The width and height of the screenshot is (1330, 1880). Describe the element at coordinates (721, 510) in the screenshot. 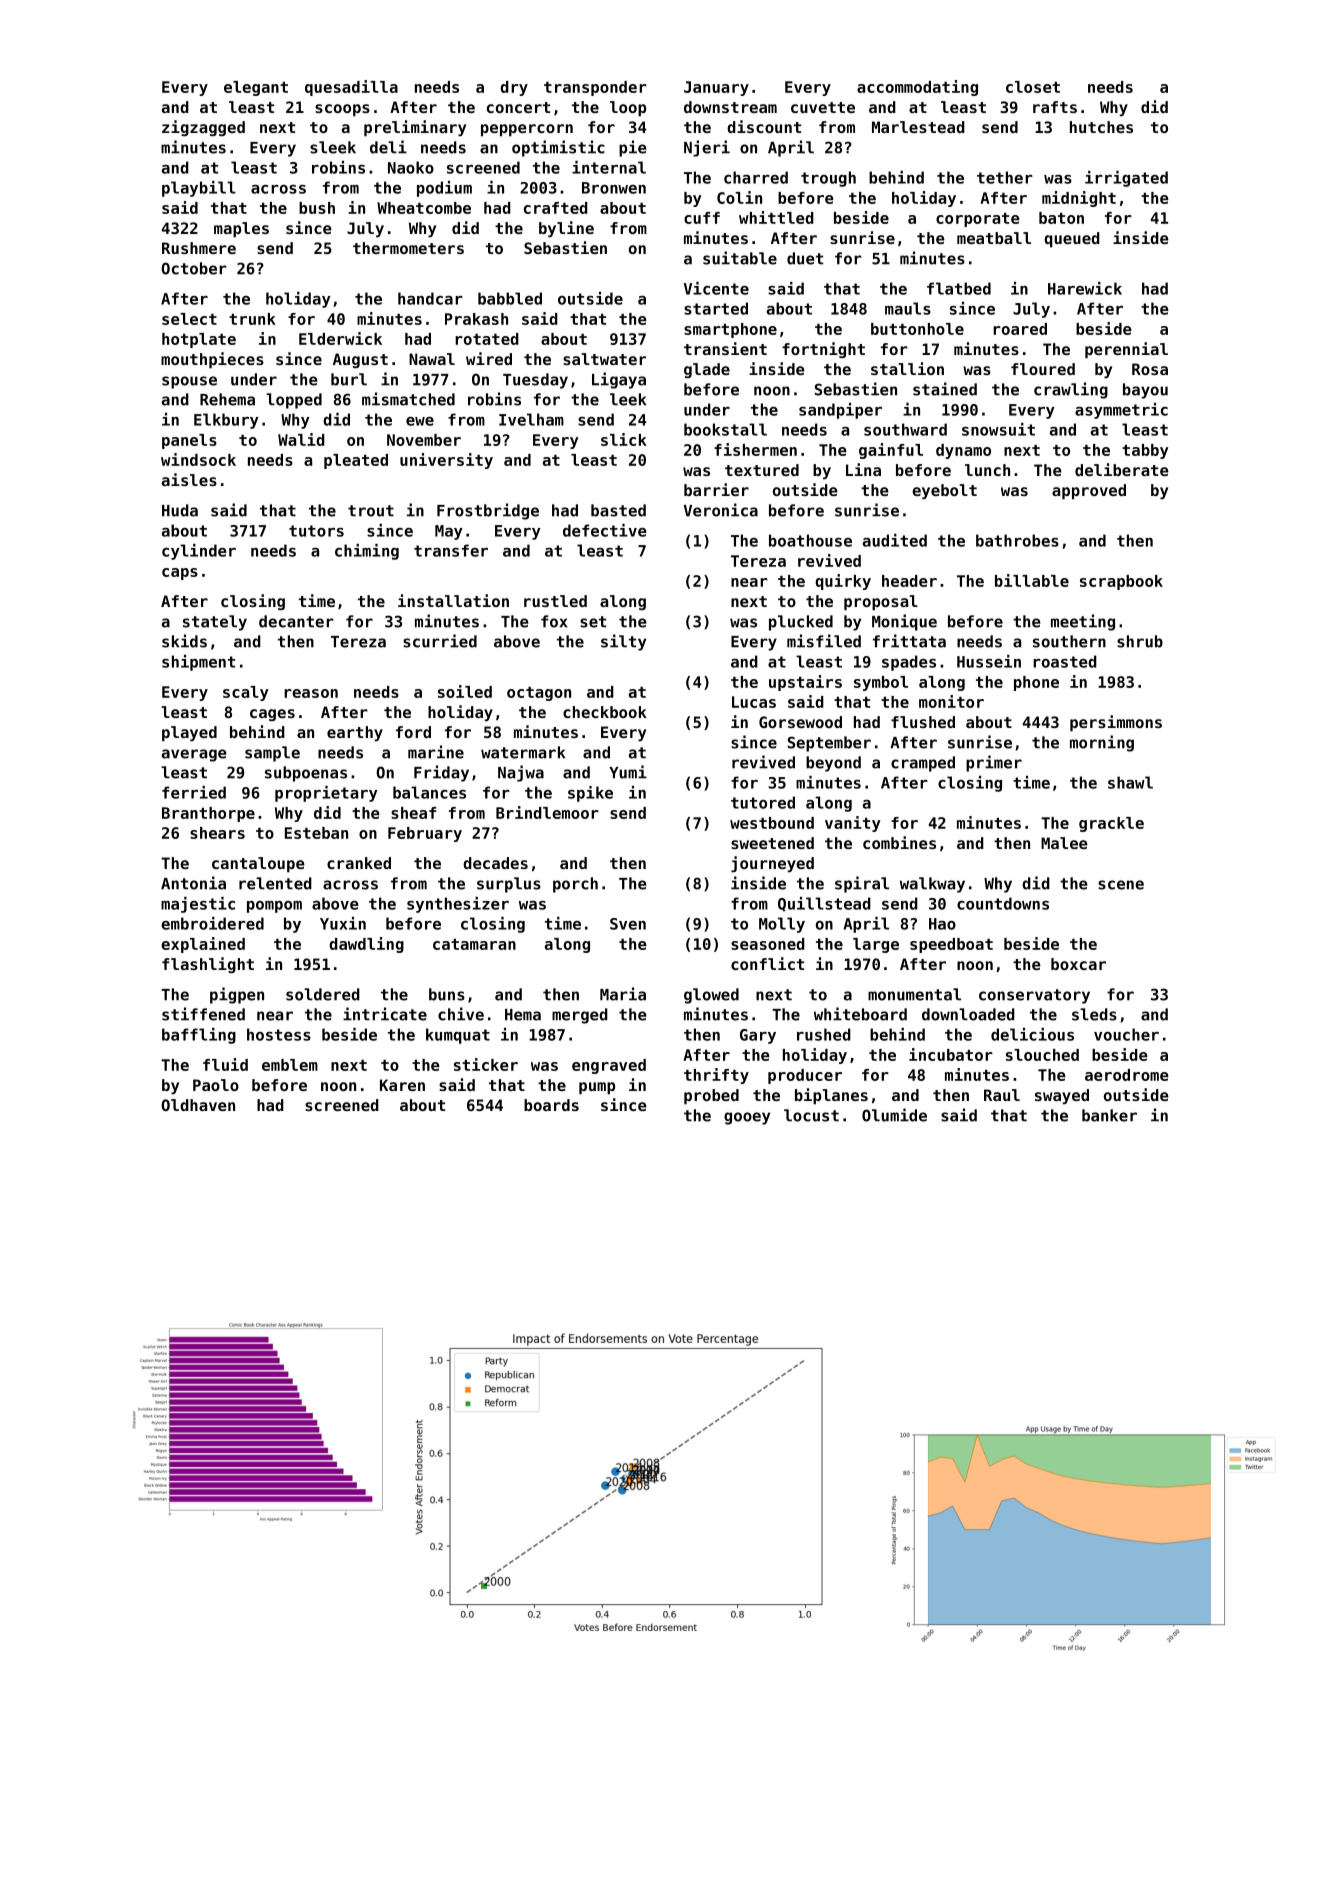

I see `Veronica` at that location.
